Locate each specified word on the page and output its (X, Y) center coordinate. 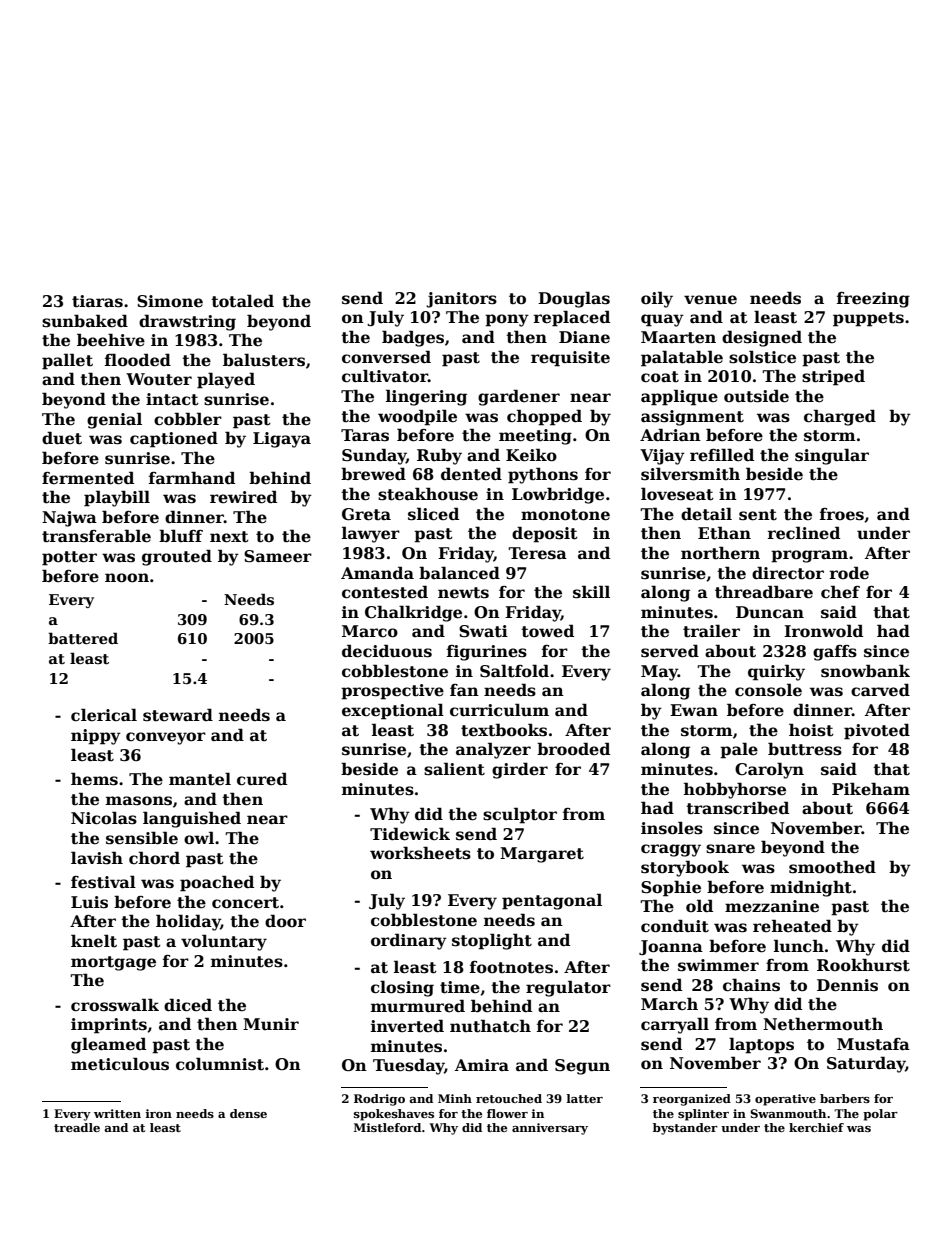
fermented (88, 478)
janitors (461, 300)
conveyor (166, 738)
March (669, 1004)
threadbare (764, 592)
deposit (545, 534)
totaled (242, 301)
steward (178, 715)
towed (547, 631)
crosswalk (115, 1005)
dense (248, 1113)
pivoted (877, 731)
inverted (407, 1026)
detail (706, 514)
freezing (873, 300)
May (659, 673)
